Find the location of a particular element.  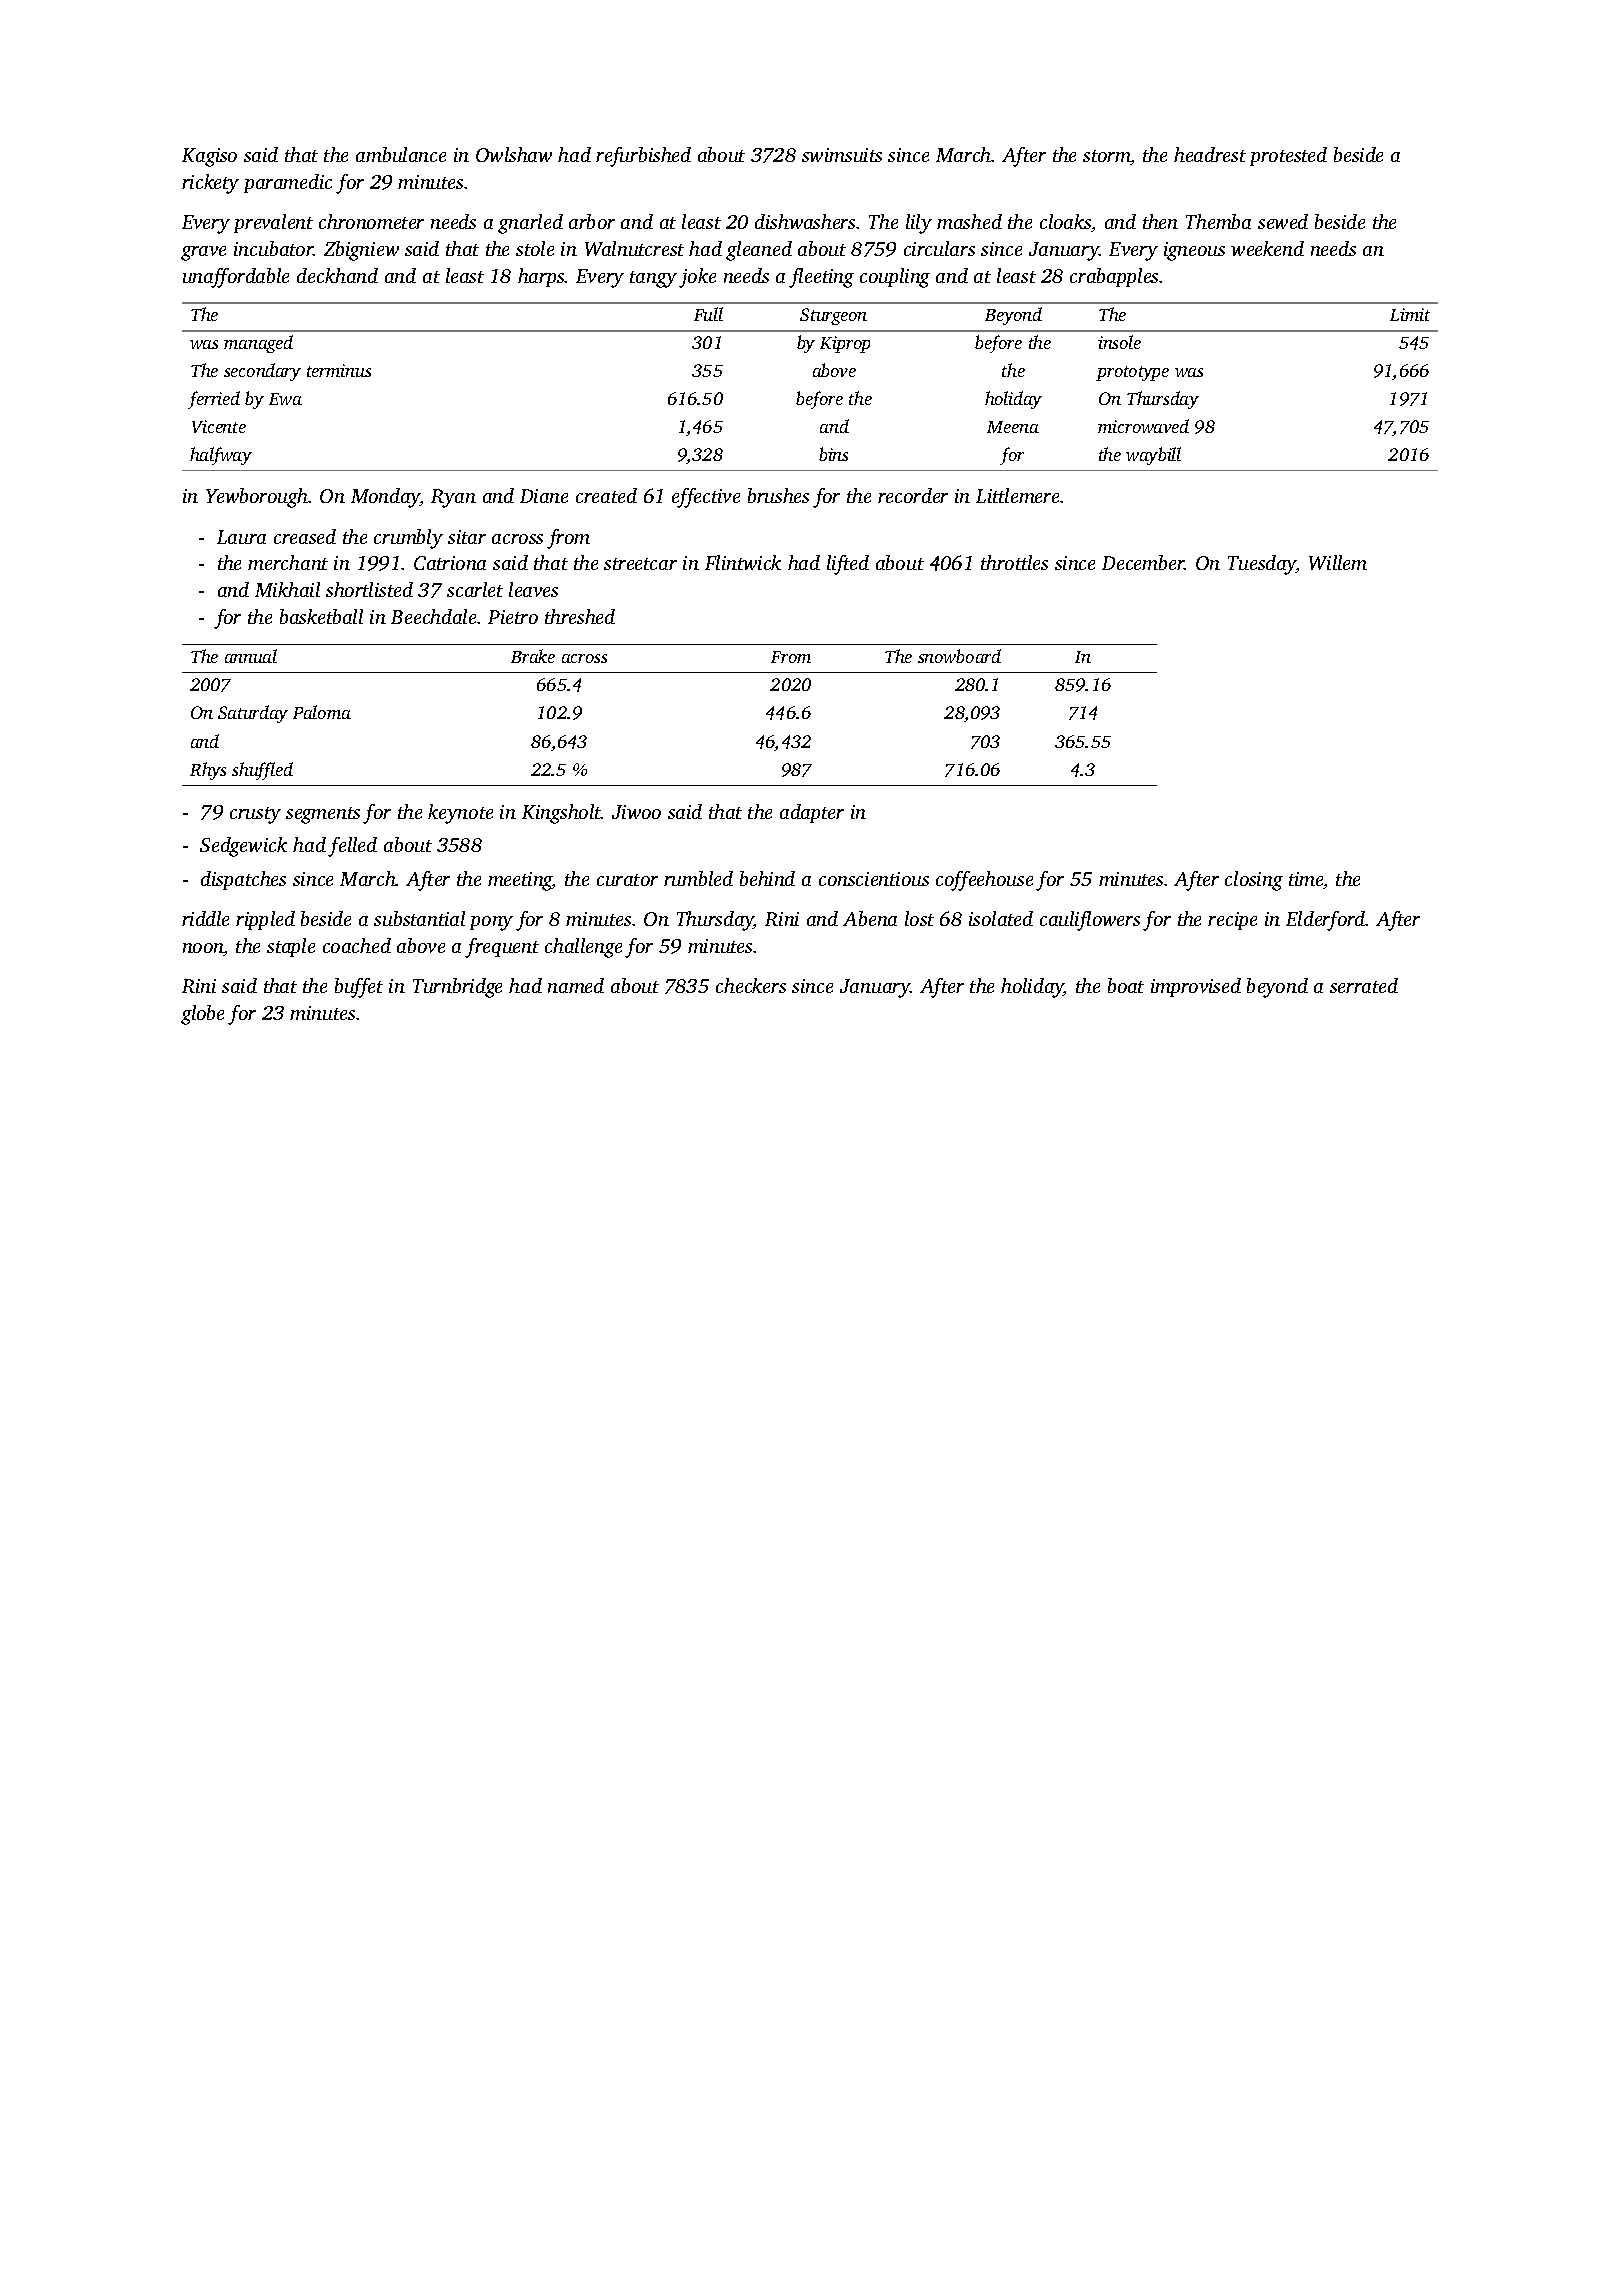

lifted is located at coordinates (848, 565).
